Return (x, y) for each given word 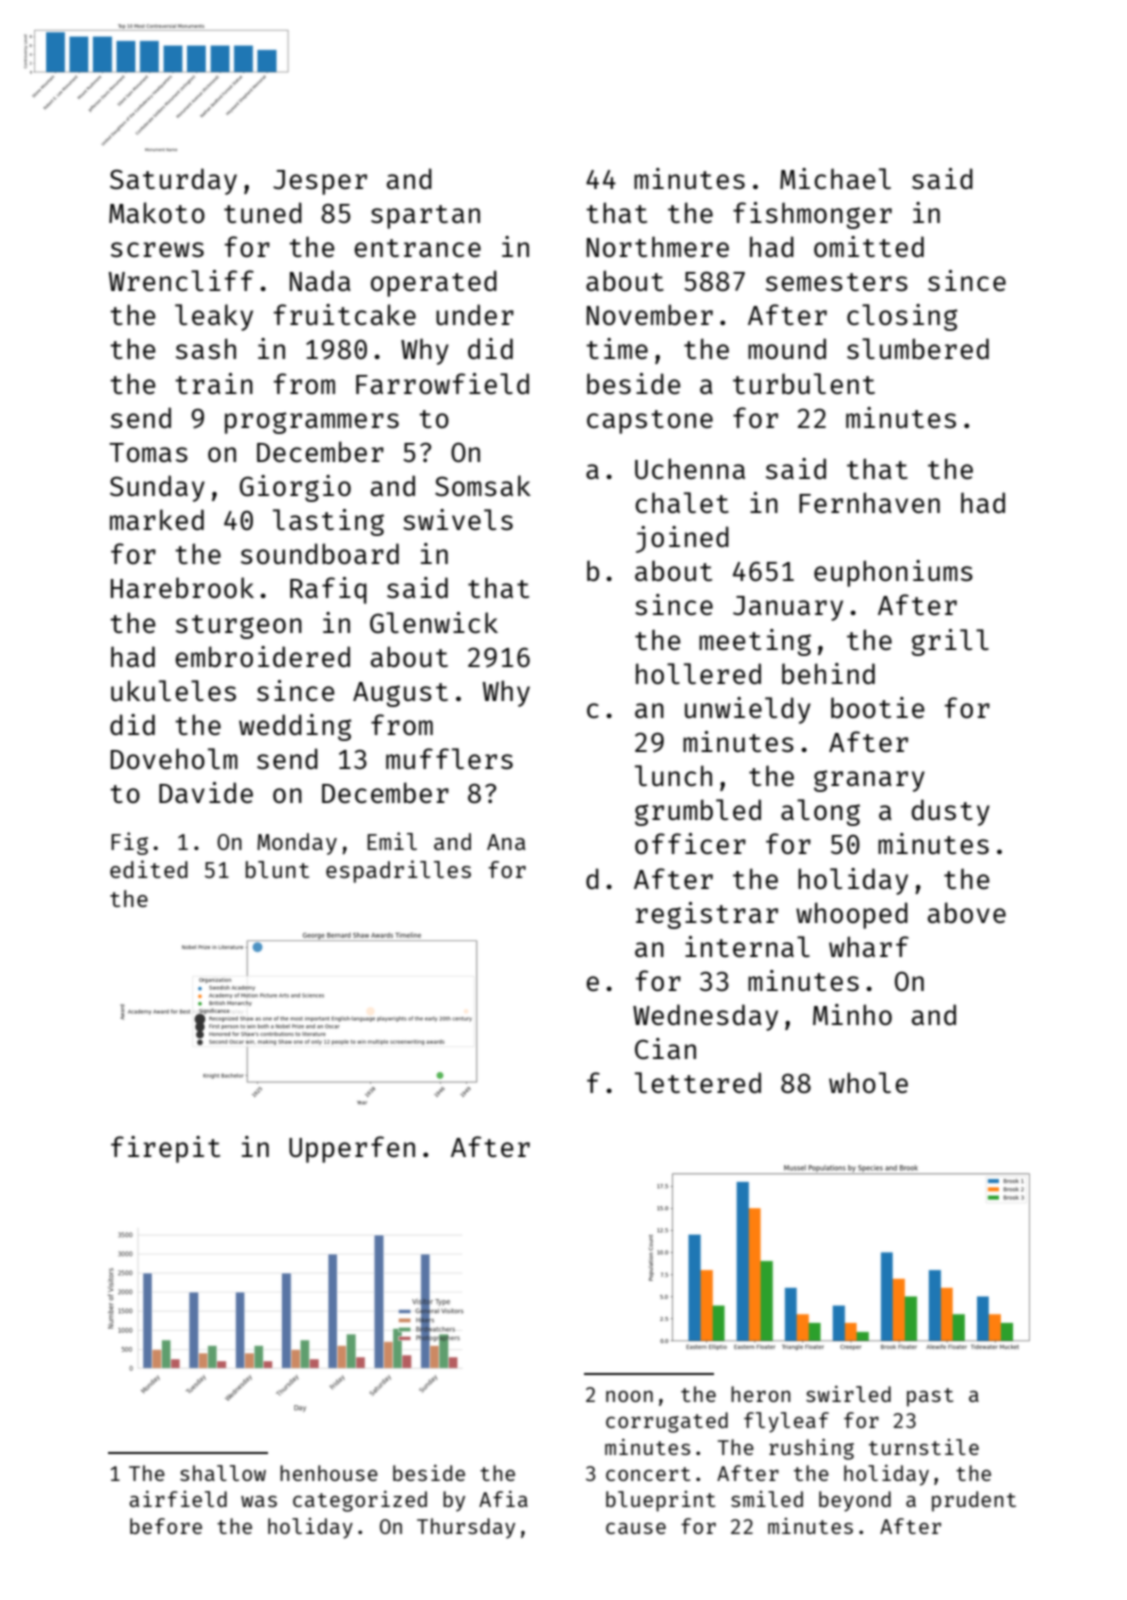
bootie (878, 707)
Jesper (320, 182)
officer (690, 843)
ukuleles (173, 690)
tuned (263, 212)
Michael (835, 178)
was (259, 1501)
